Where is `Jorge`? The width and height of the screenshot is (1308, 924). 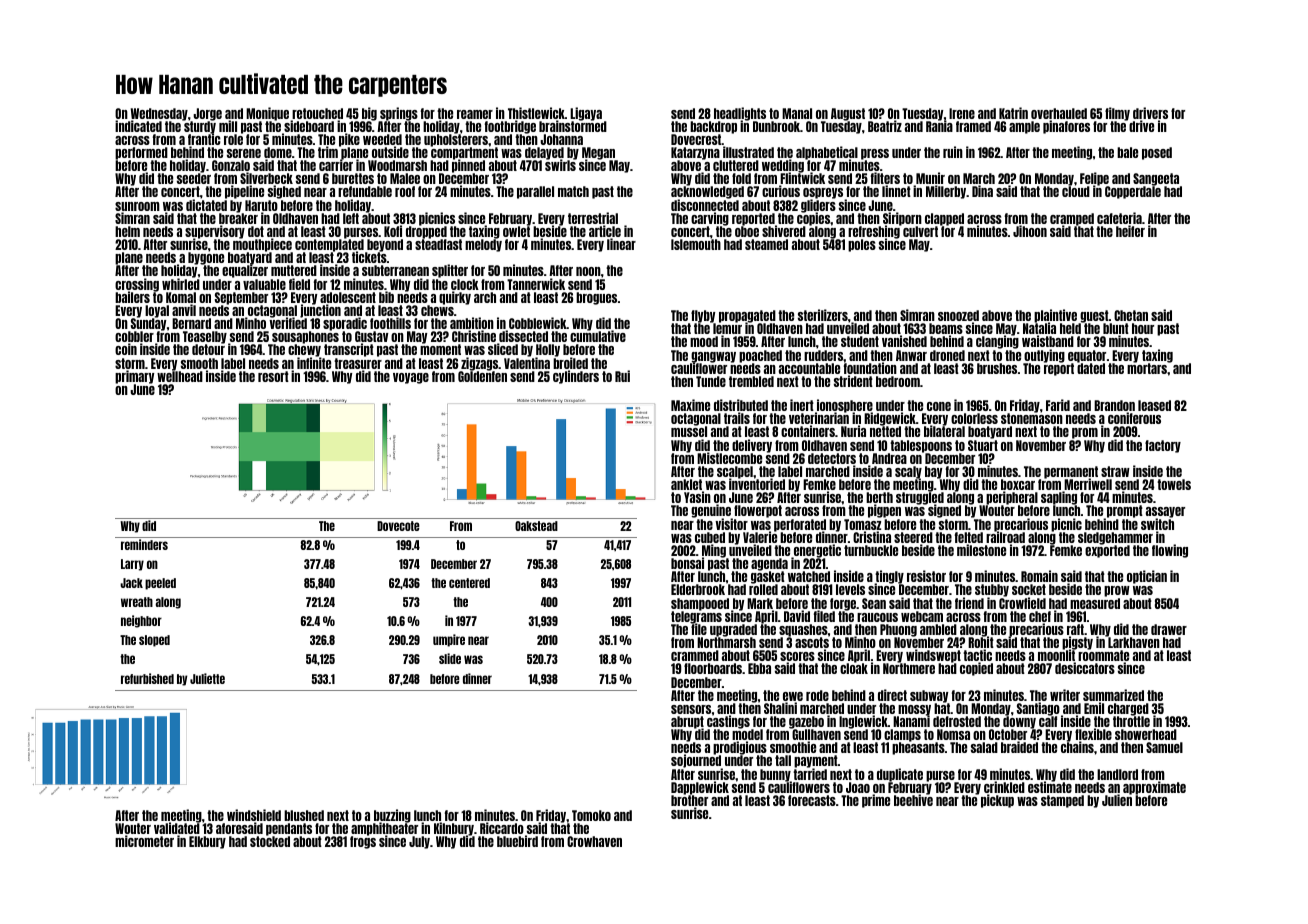
Jorge is located at coordinates (207, 114).
